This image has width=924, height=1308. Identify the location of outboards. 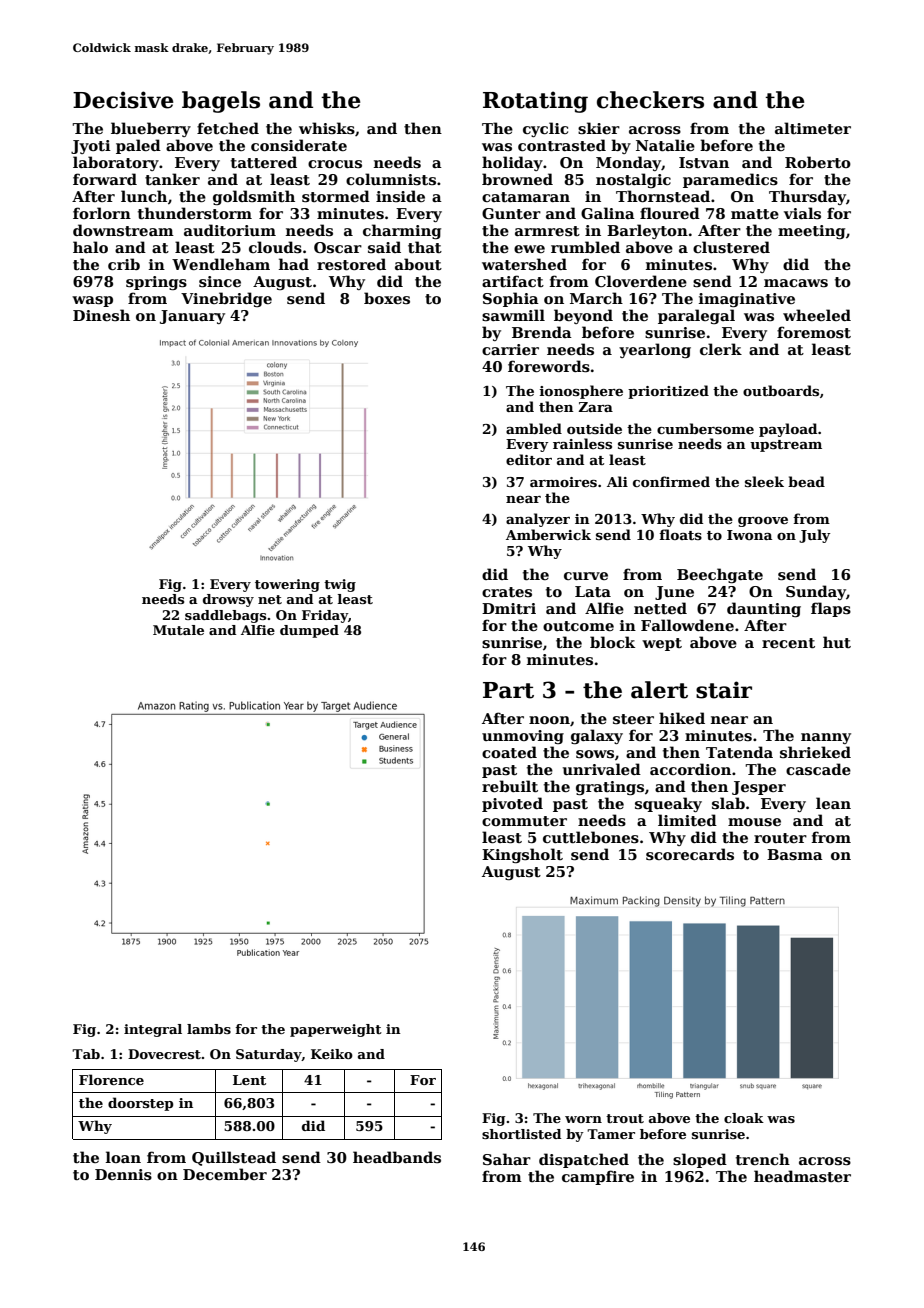
(781, 390).
